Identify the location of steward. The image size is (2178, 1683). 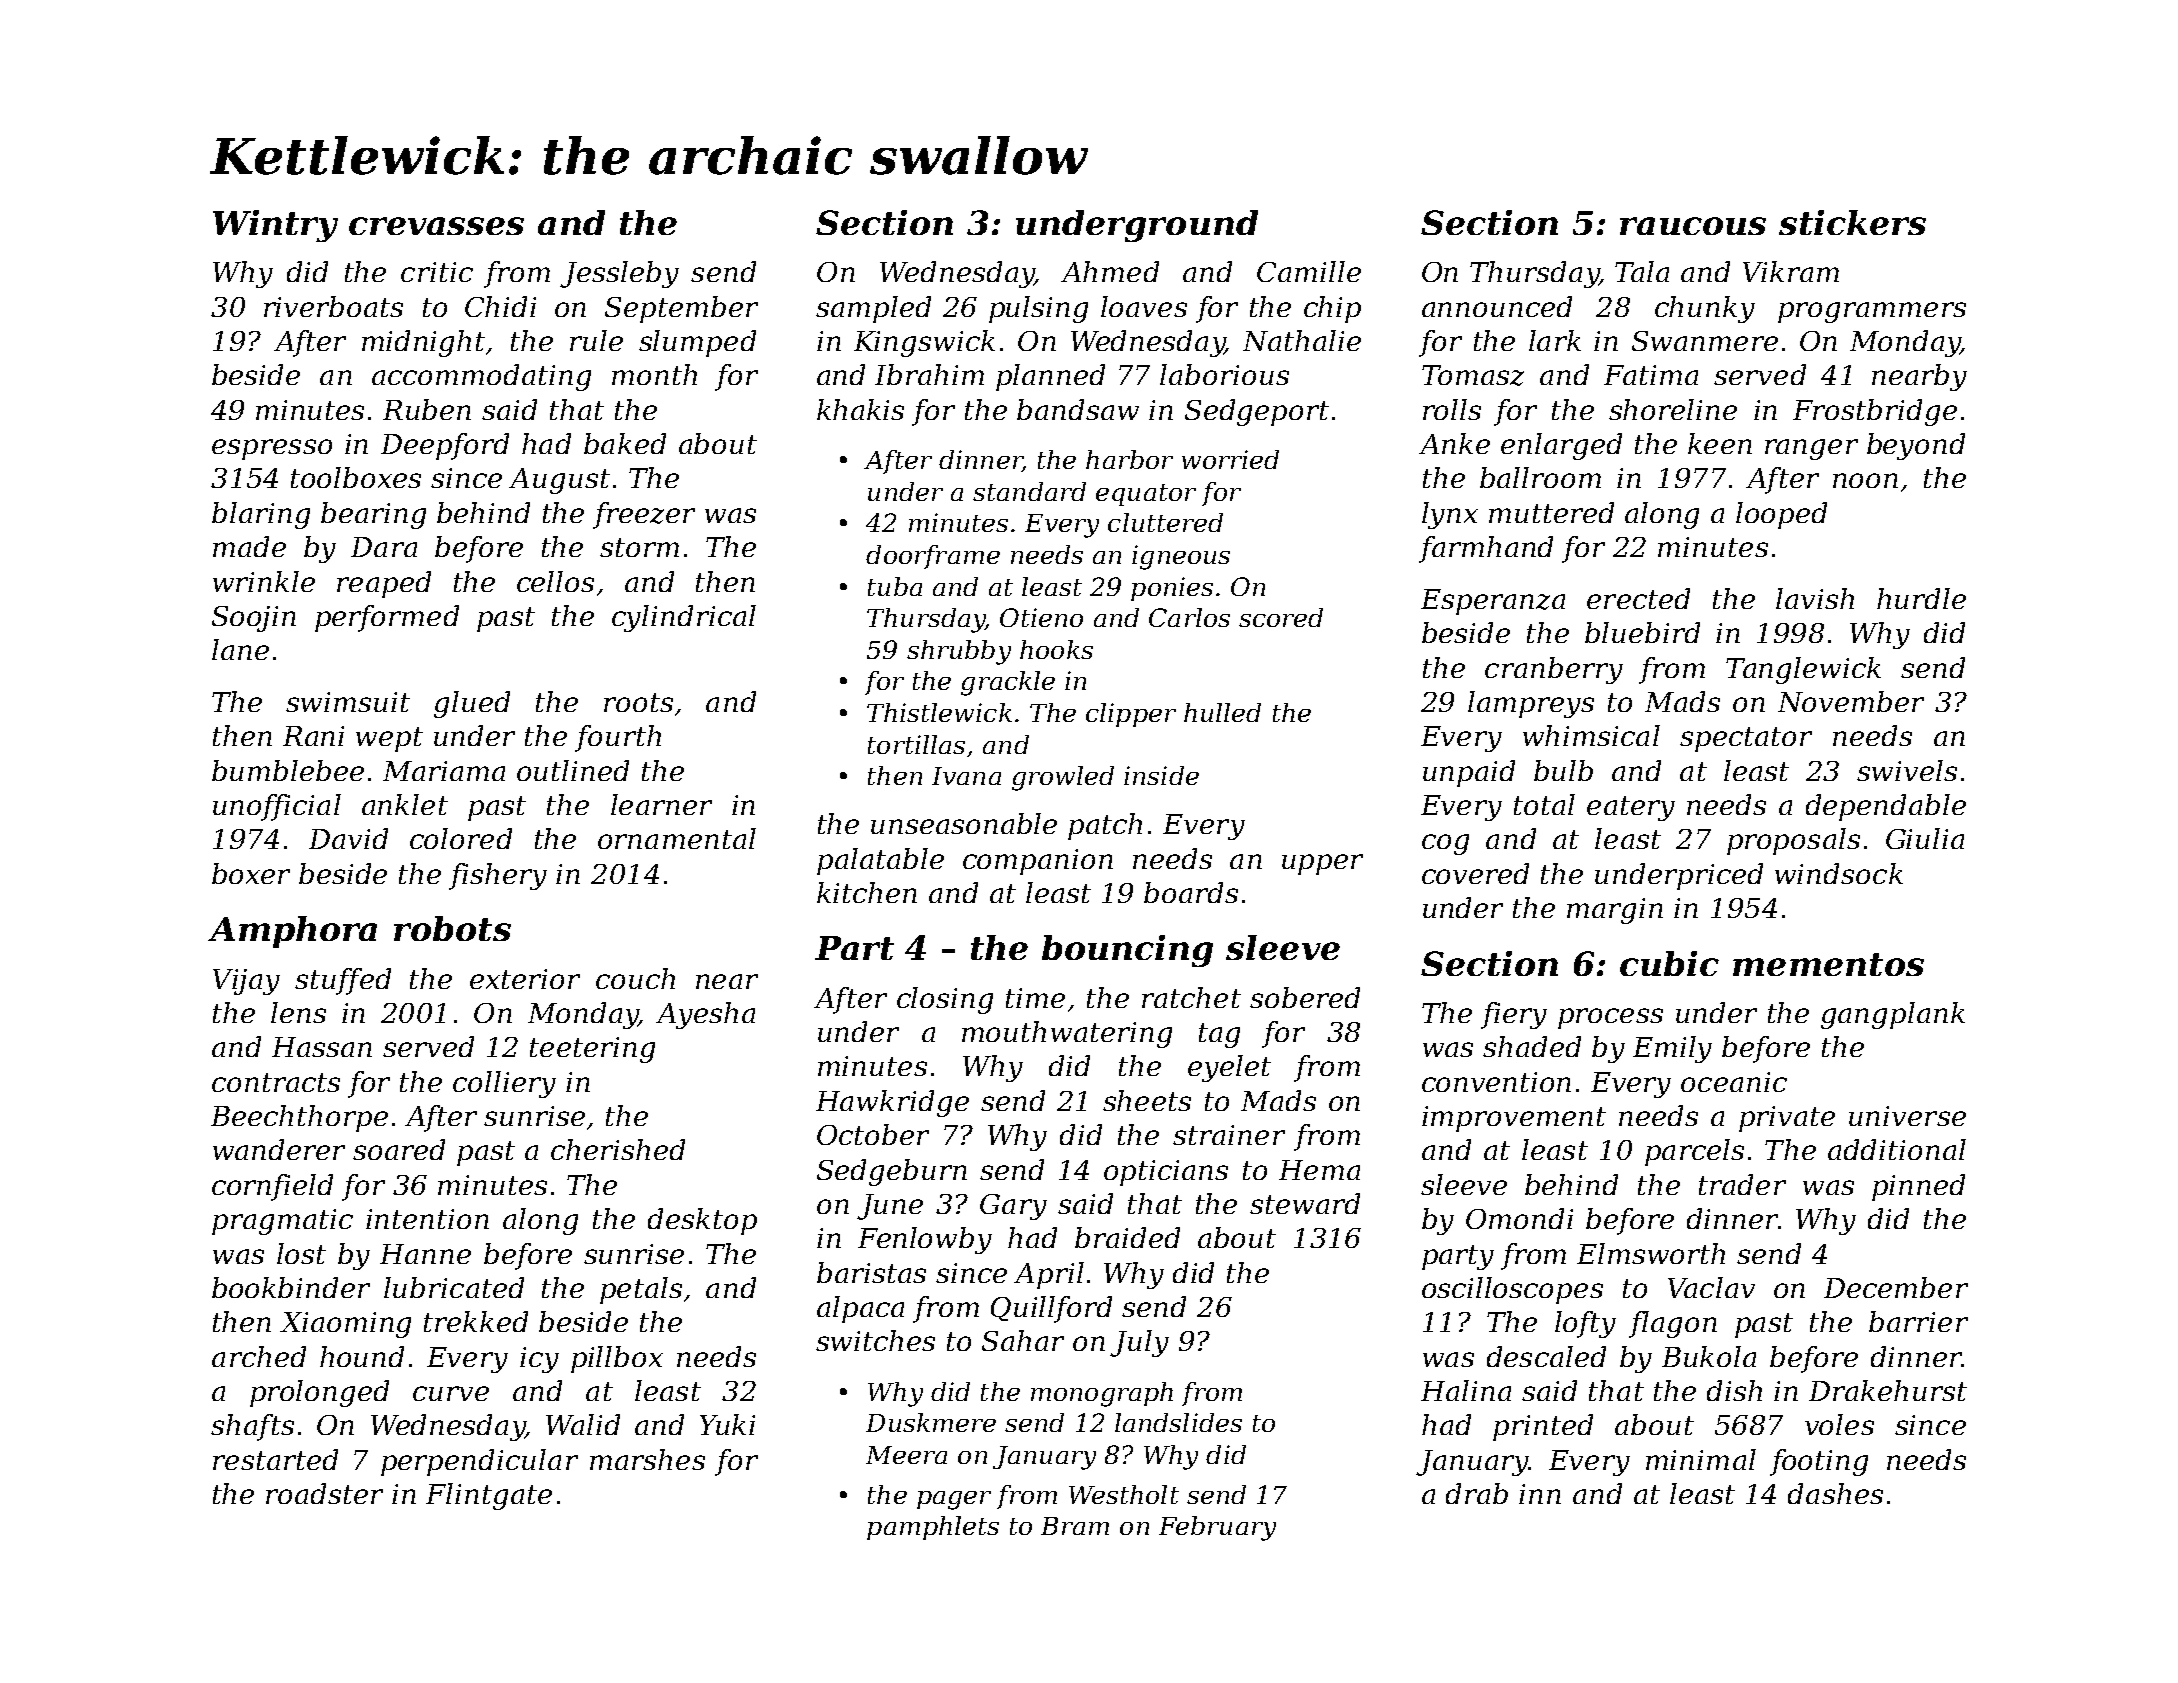
(1305, 1203).
